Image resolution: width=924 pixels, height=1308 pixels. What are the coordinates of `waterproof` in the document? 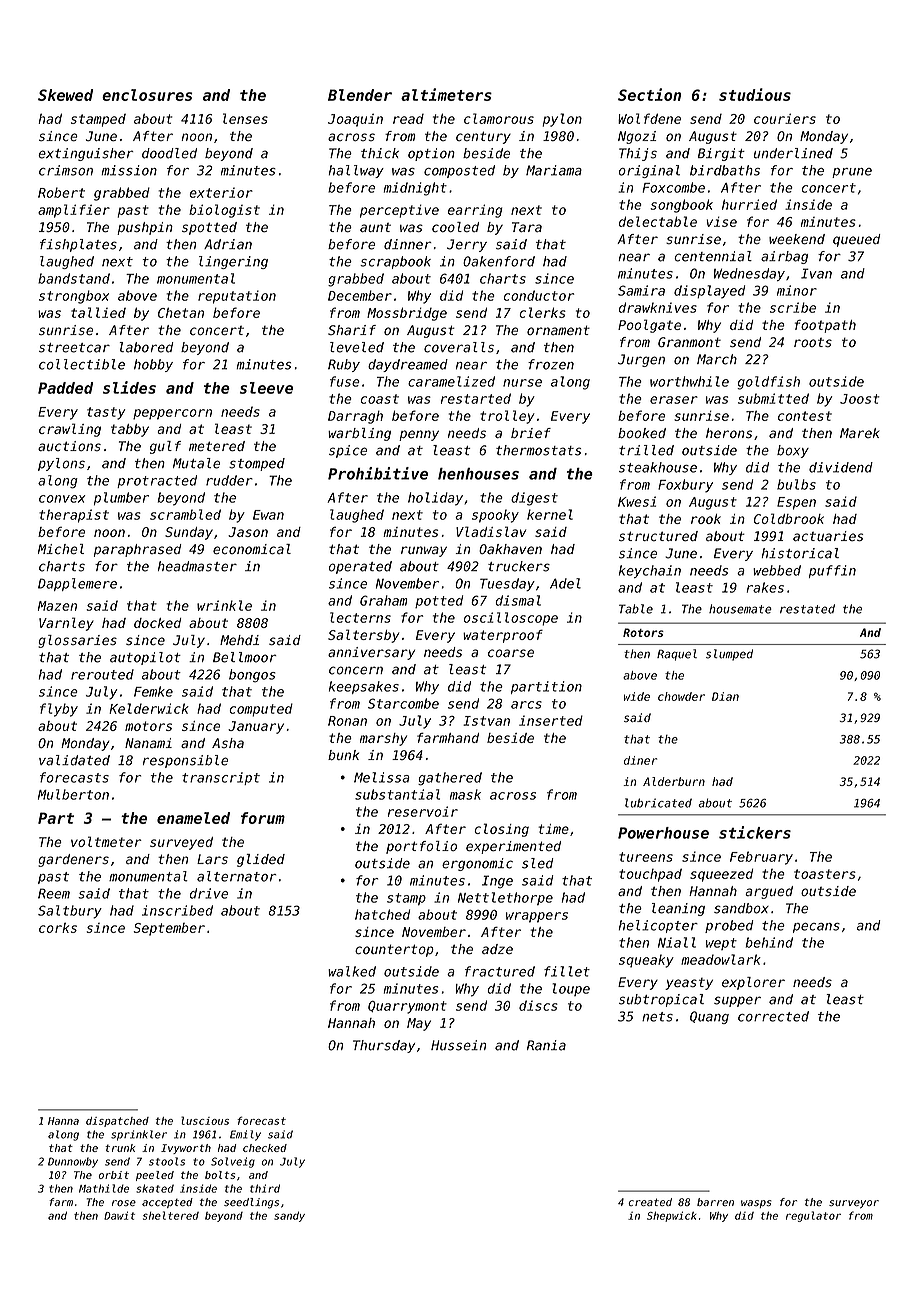 It's located at (503, 636).
